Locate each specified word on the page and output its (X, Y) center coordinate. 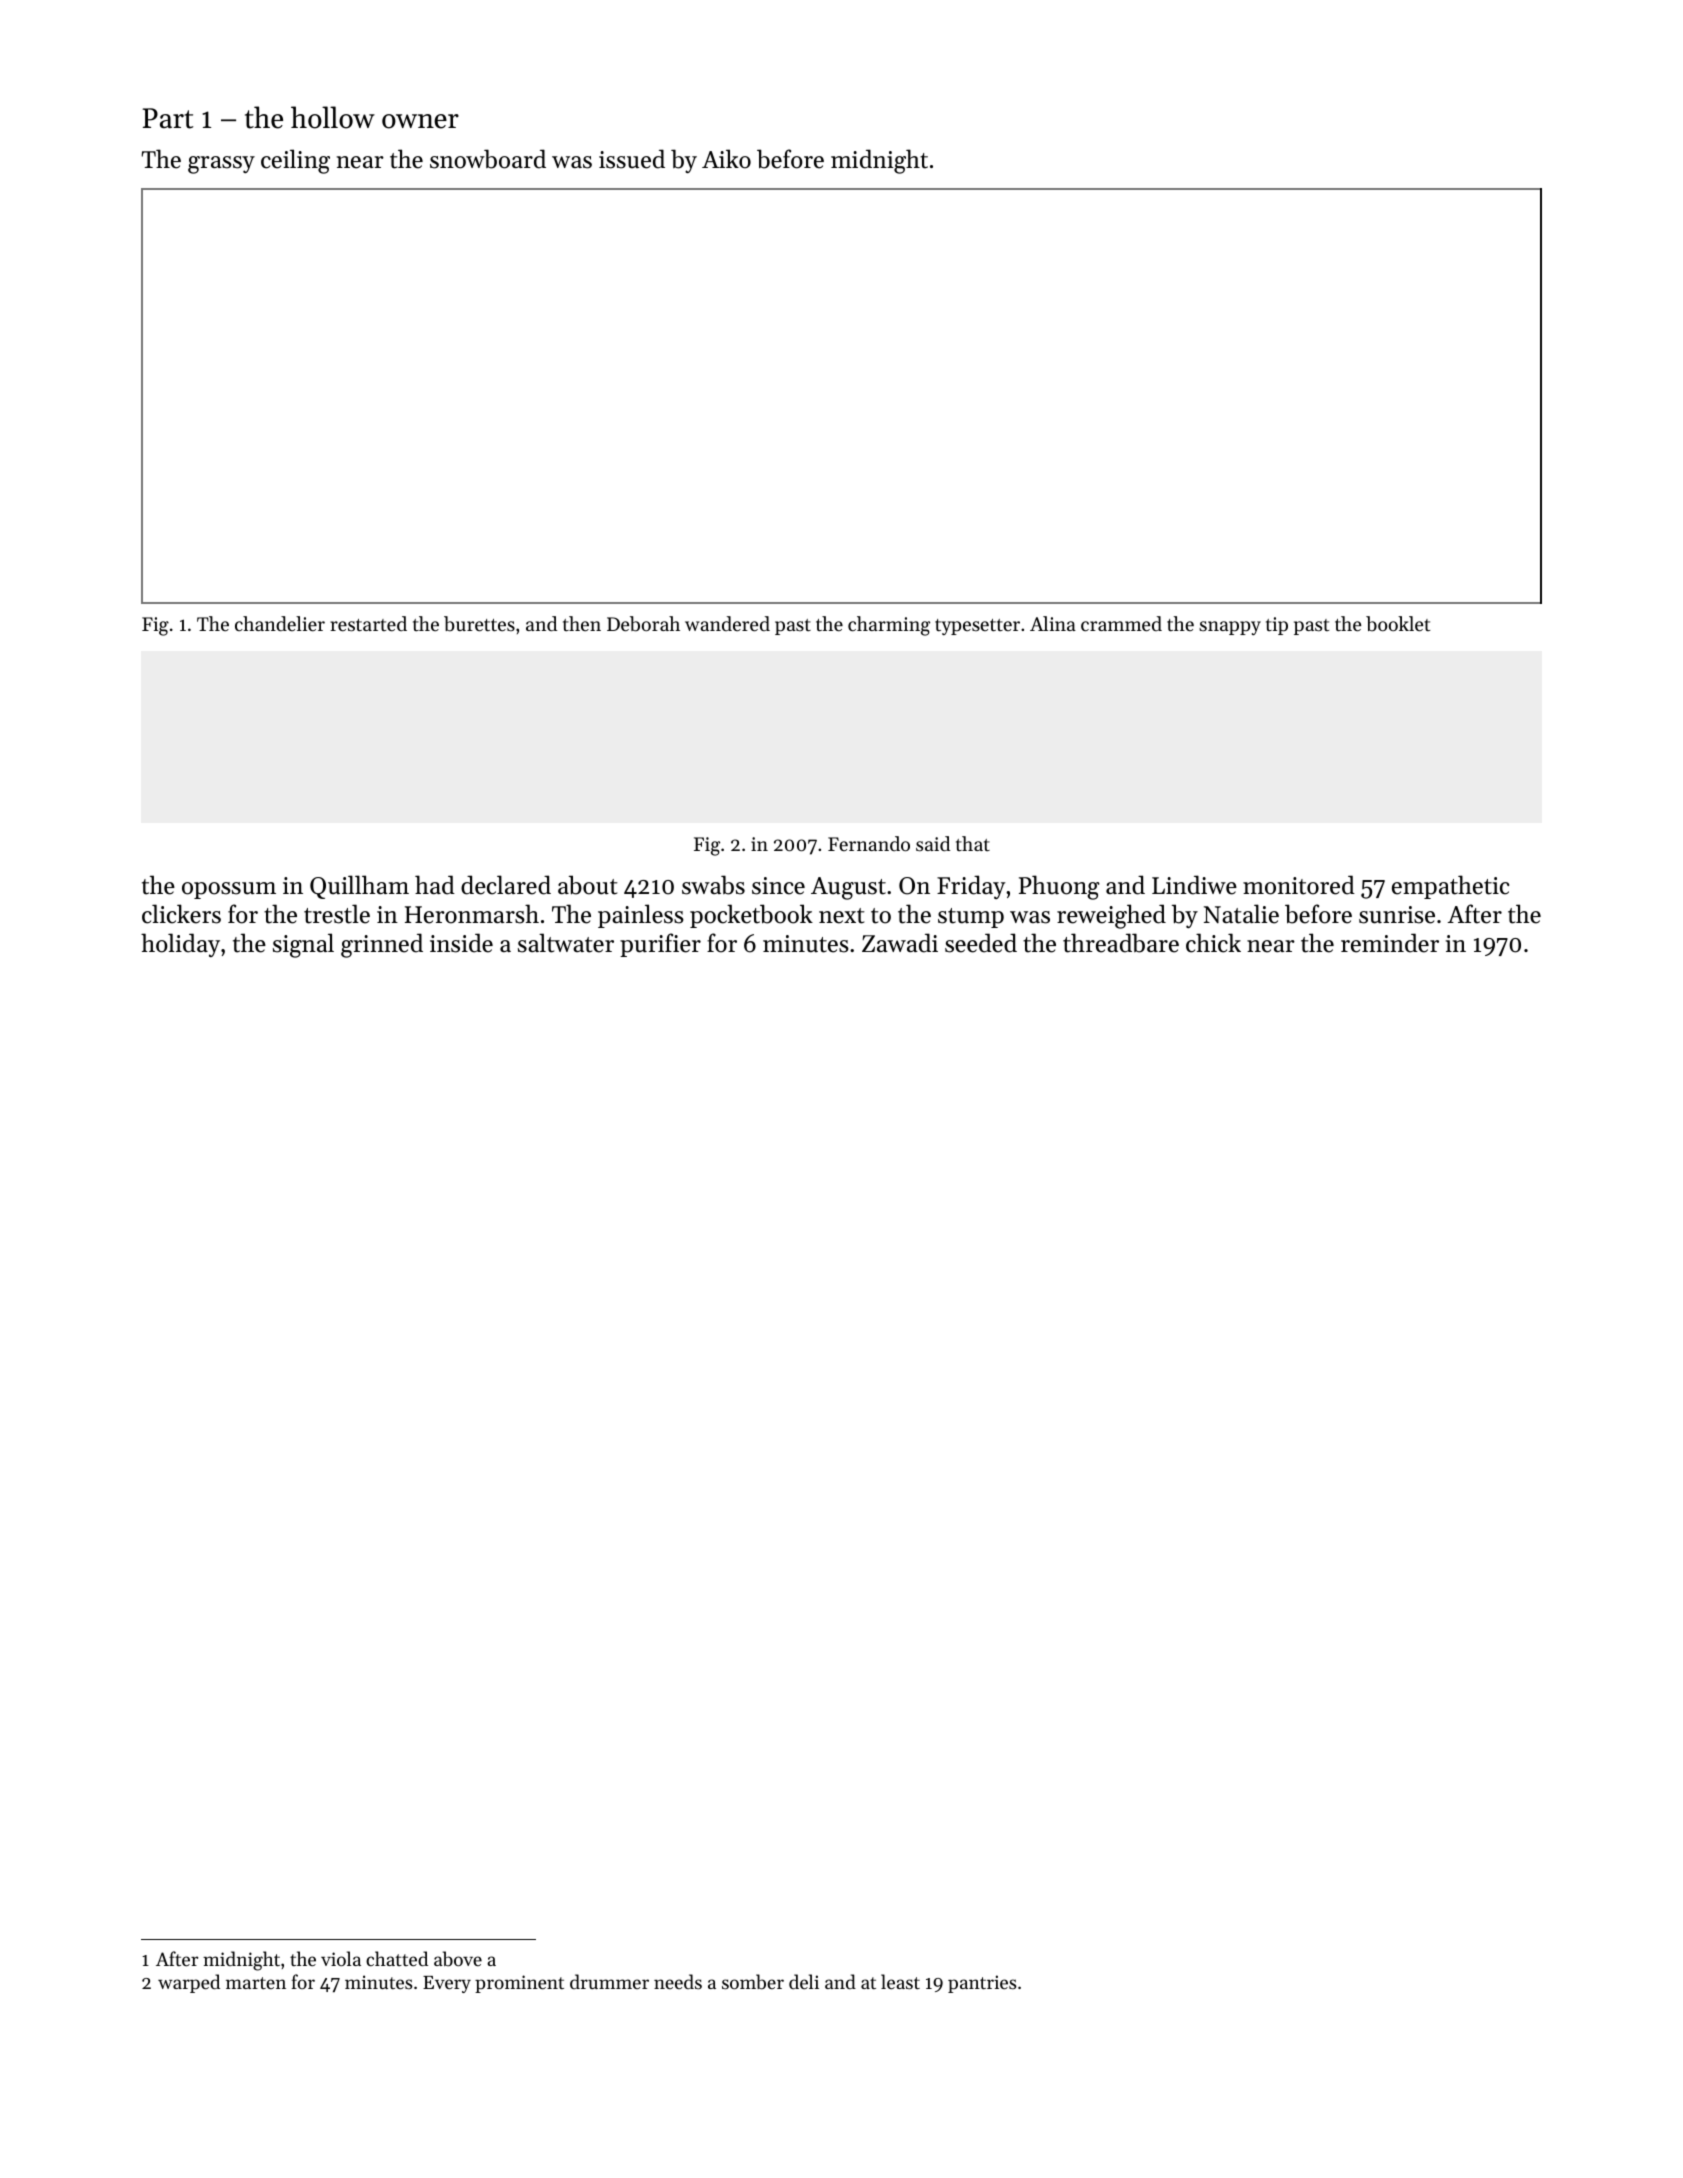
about (587, 885)
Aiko (726, 159)
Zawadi (900, 943)
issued (632, 159)
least (900, 1981)
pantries (982, 1984)
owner (420, 121)
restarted (368, 623)
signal (303, 945)
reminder (1390, 943)
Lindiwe (1194, 885)
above (458, 1958)
